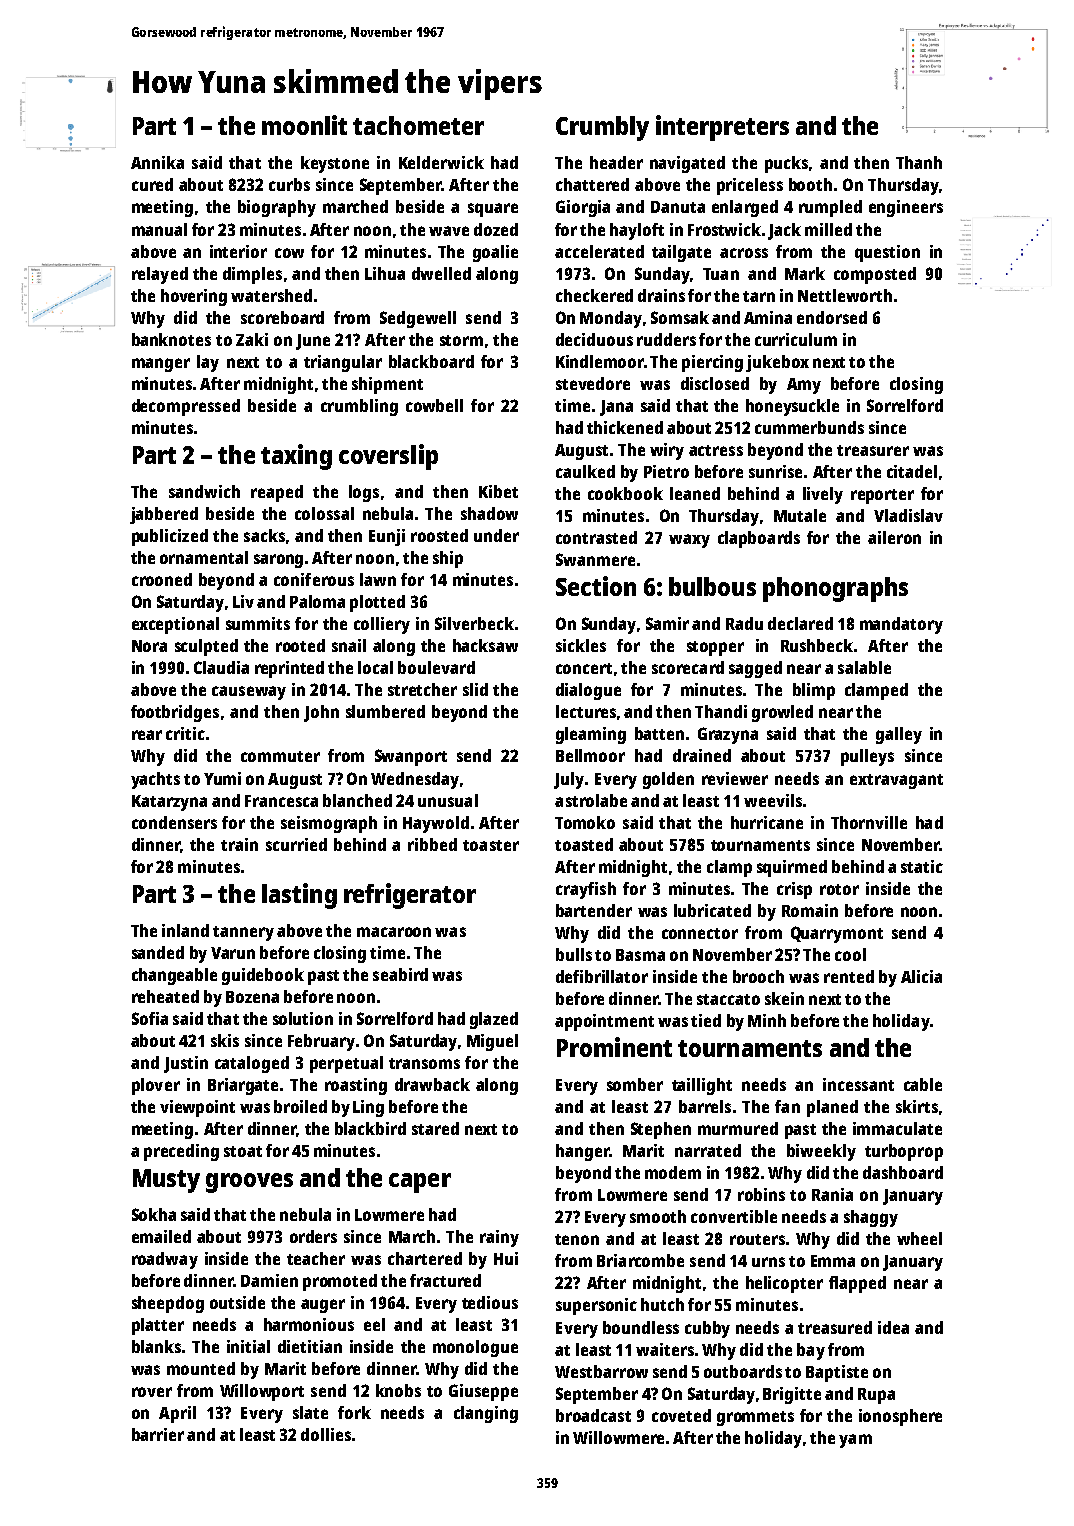 The image size is (1074, 1526). What do you see at coordinates (596, 537) in the screenshot?
I see `contrasted` at bounding box center [596, 537].
